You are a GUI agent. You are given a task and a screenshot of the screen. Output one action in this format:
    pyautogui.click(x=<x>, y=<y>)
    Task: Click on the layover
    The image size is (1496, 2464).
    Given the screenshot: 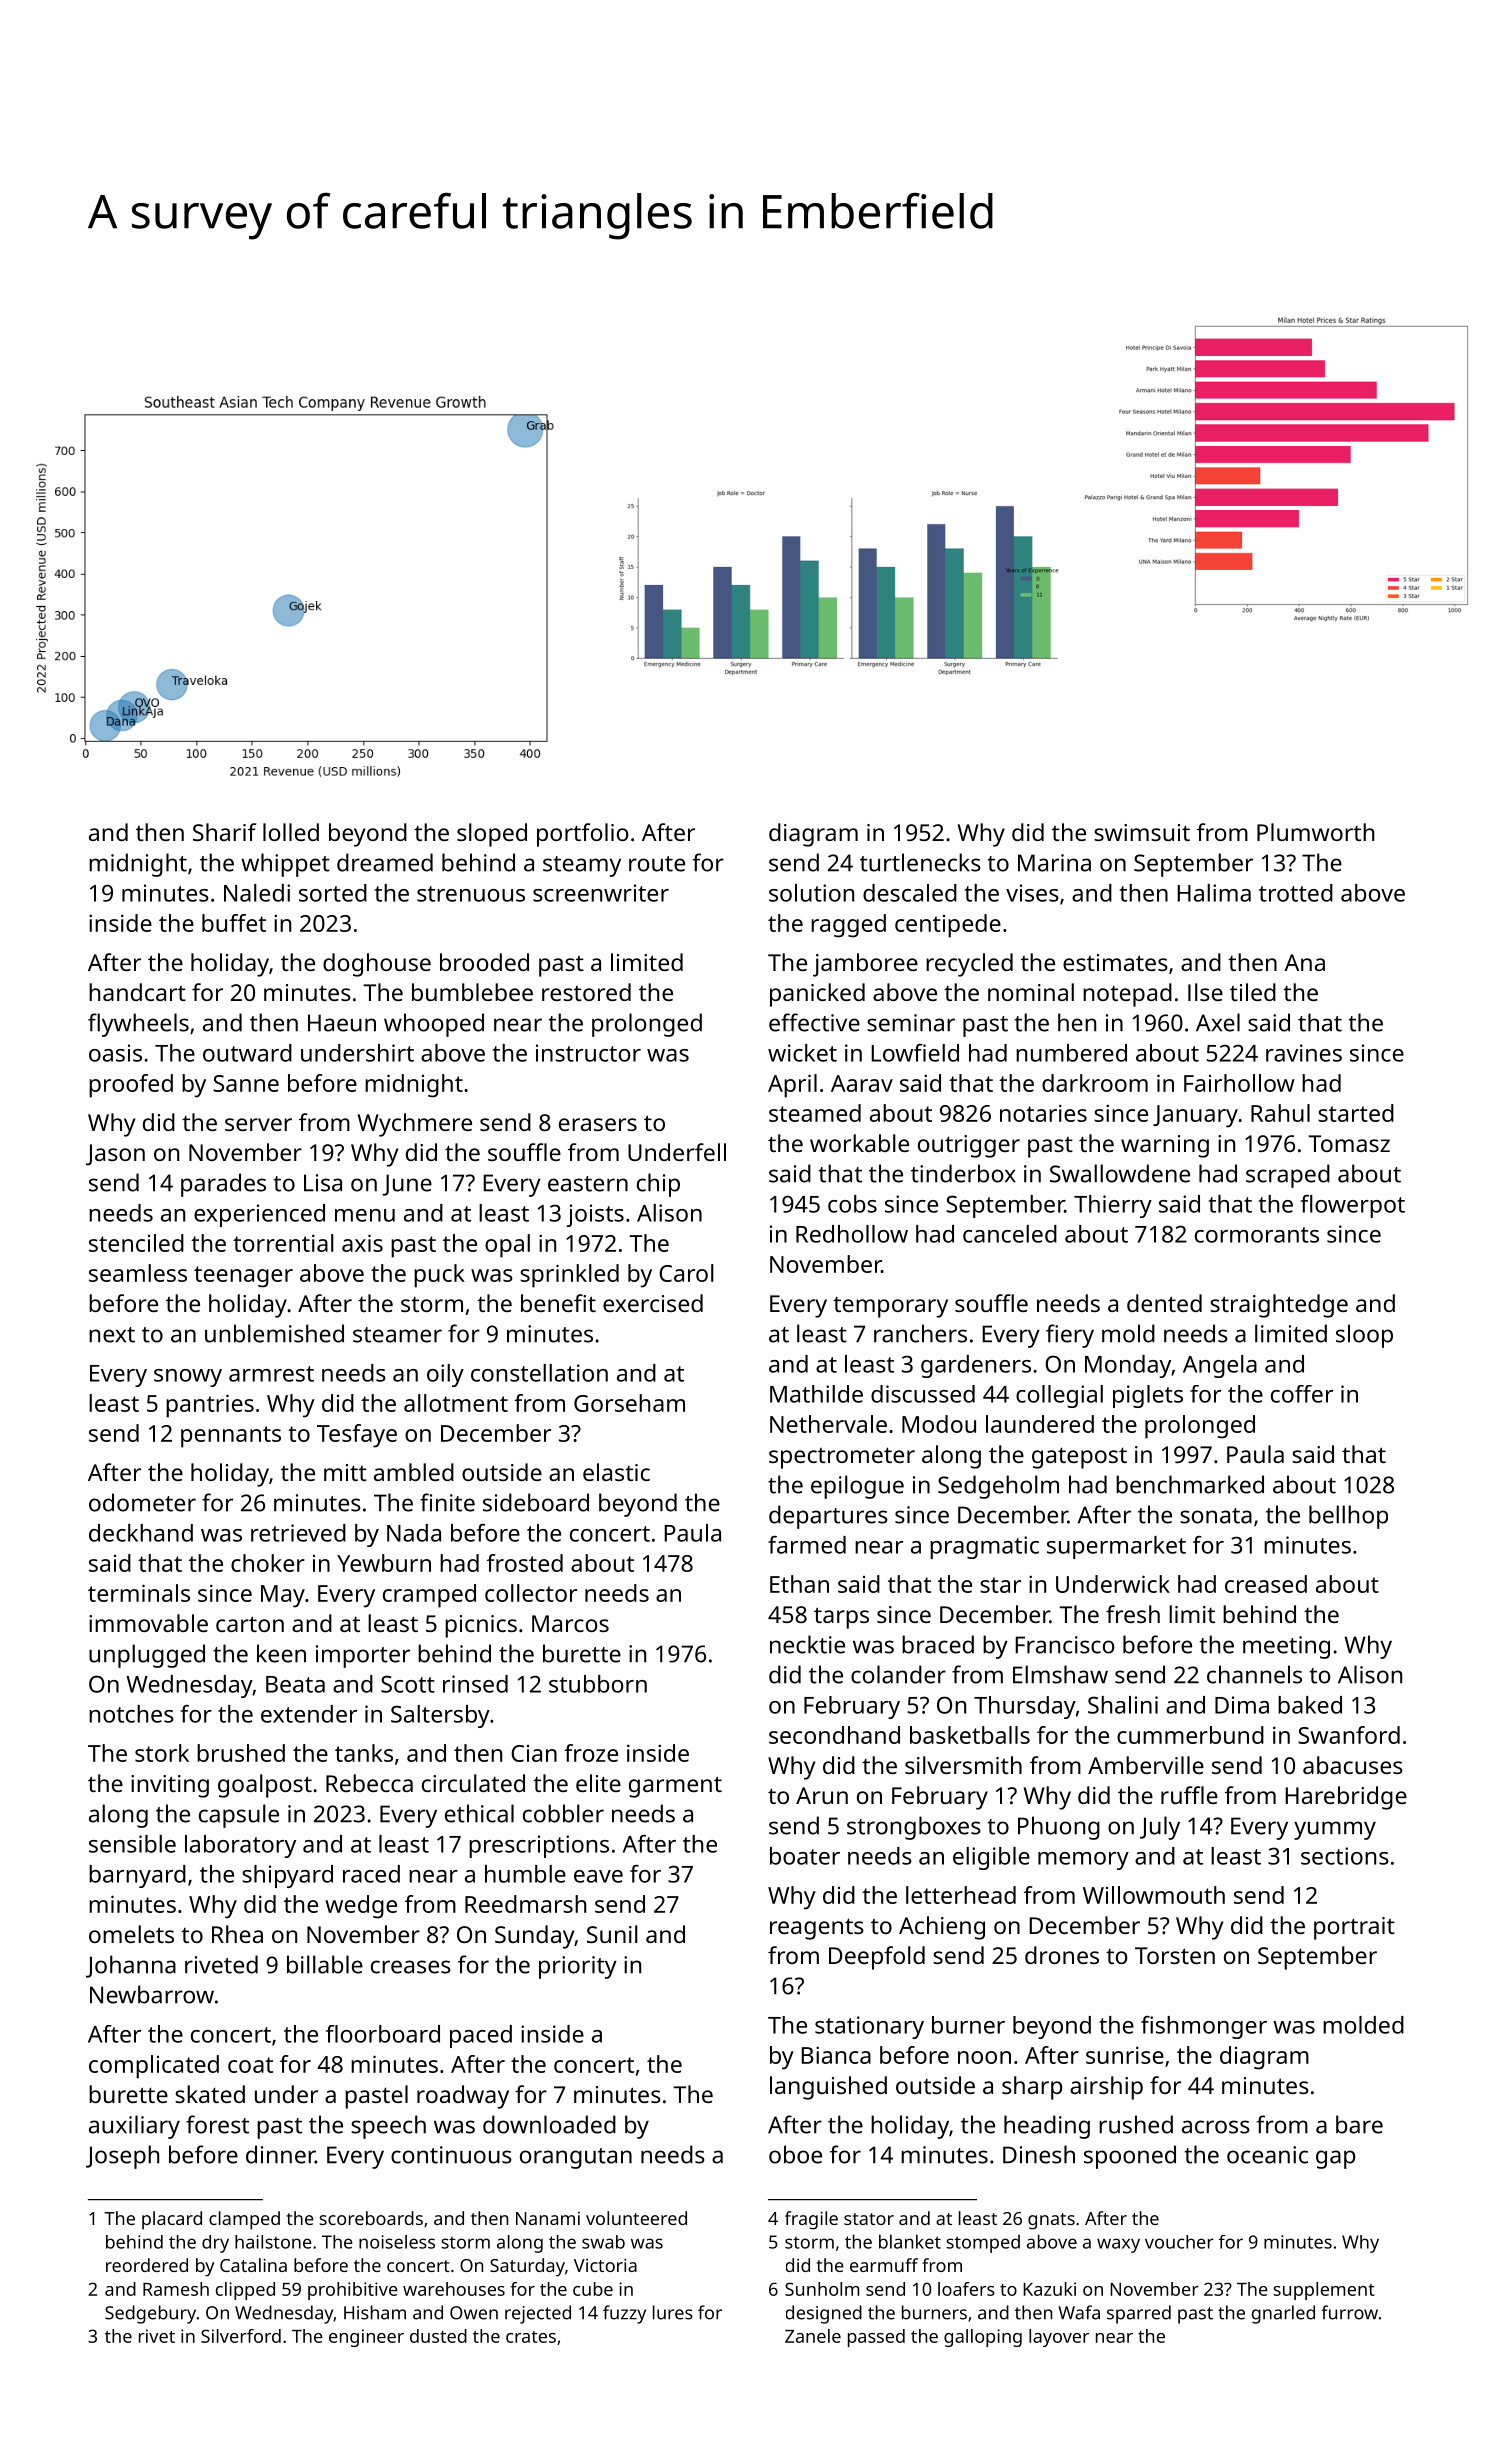 What is the action you would take?
    pyautogui.click(x=1059, y=2338)
